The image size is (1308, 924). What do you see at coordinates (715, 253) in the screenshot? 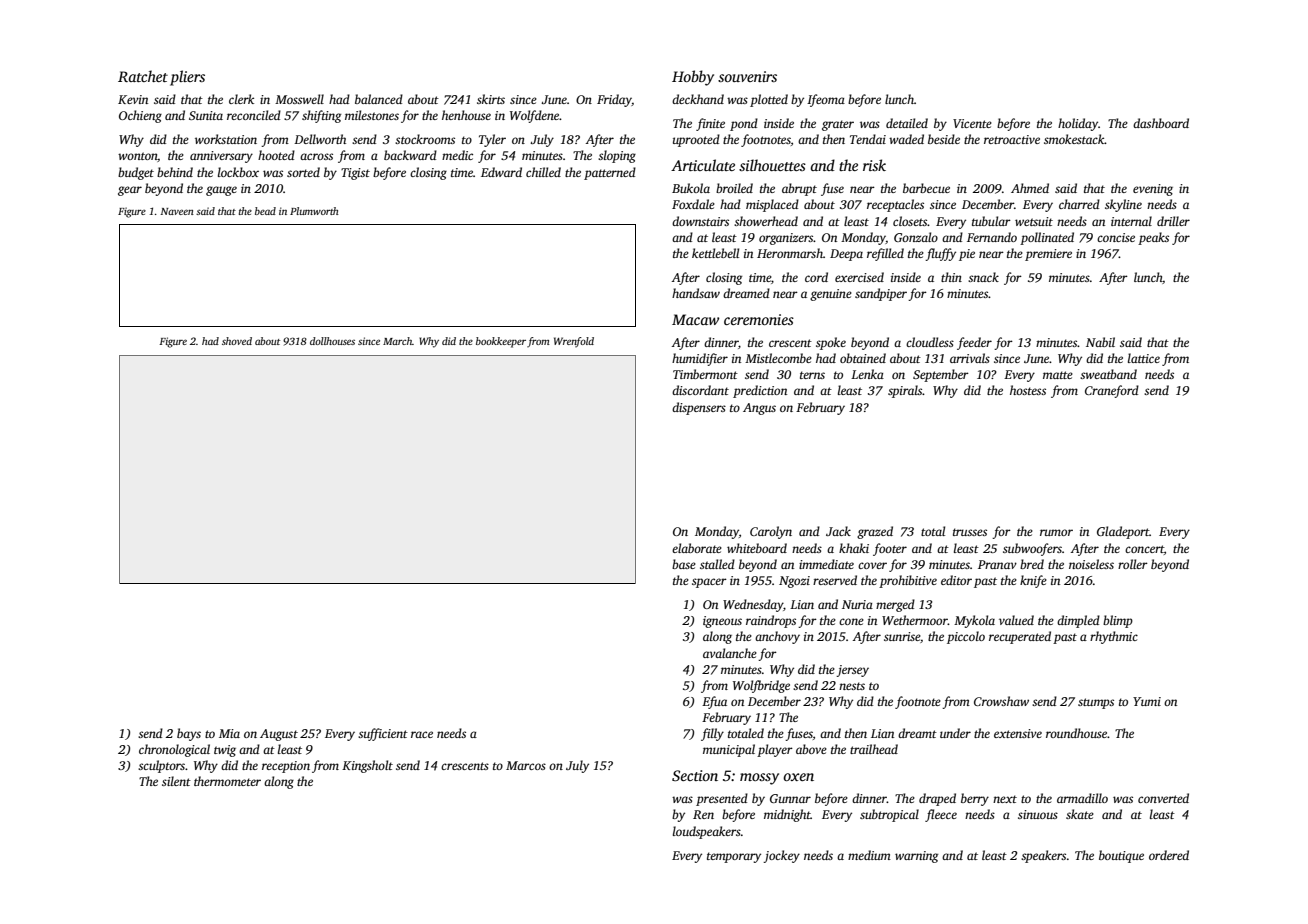
I see `kettlebell` at bounding box center [715, 253].
